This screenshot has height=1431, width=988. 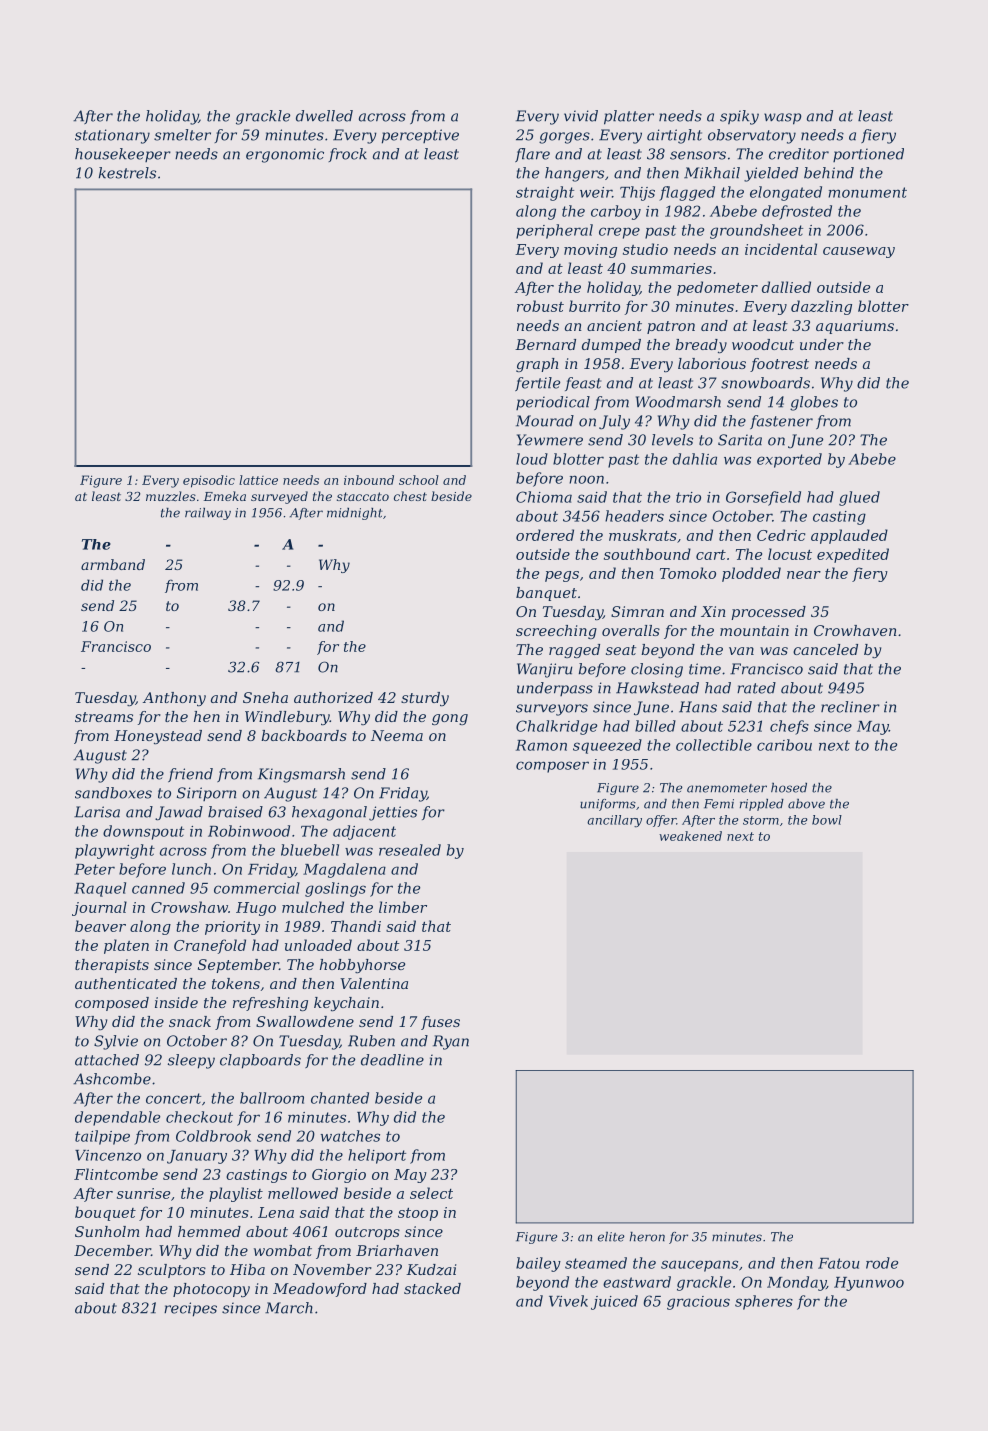 I want to click on Crowhaven, so click(x=855, y=630).
